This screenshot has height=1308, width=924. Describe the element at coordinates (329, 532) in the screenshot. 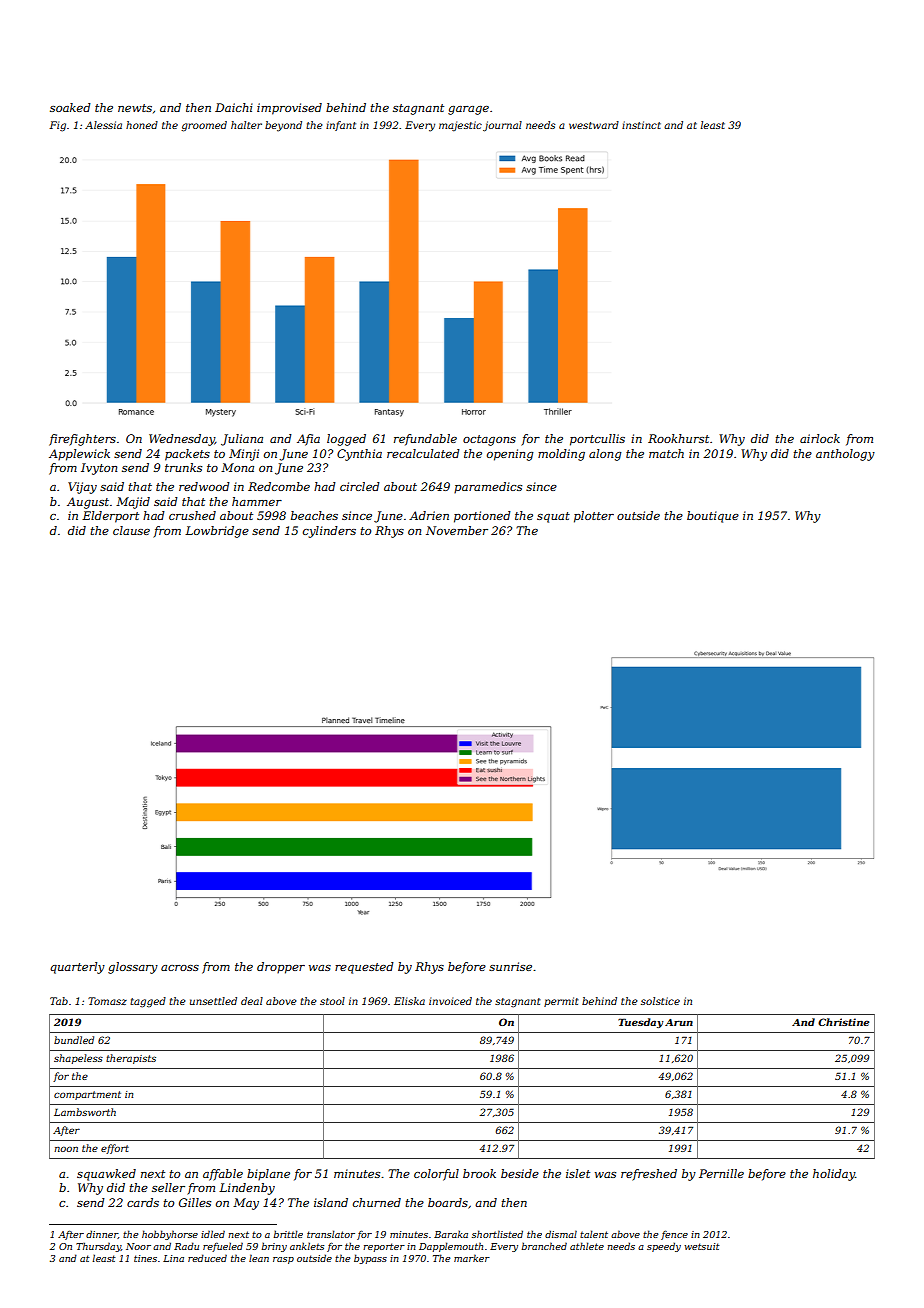

I see `cylinders` at that location.
